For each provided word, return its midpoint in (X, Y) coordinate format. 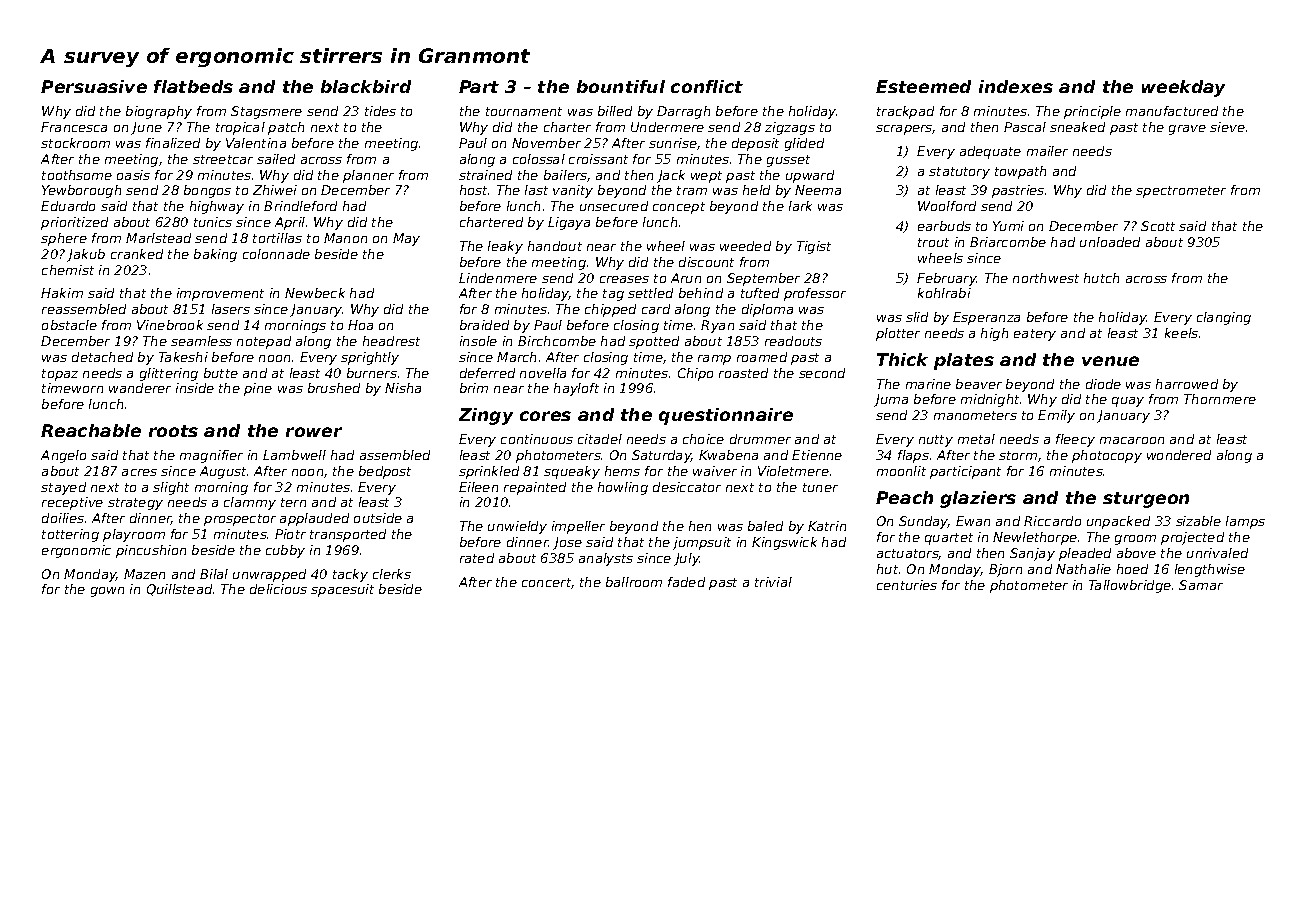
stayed (63, 488)
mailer (1047, 151)
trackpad (905, 112)
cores (545, 416)
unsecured (614, 206)
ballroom (634, 582)
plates (964, 361)
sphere (64, 239)
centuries (907, 585)
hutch (1101, 278)
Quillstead (179, 590)
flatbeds (193, 86)
